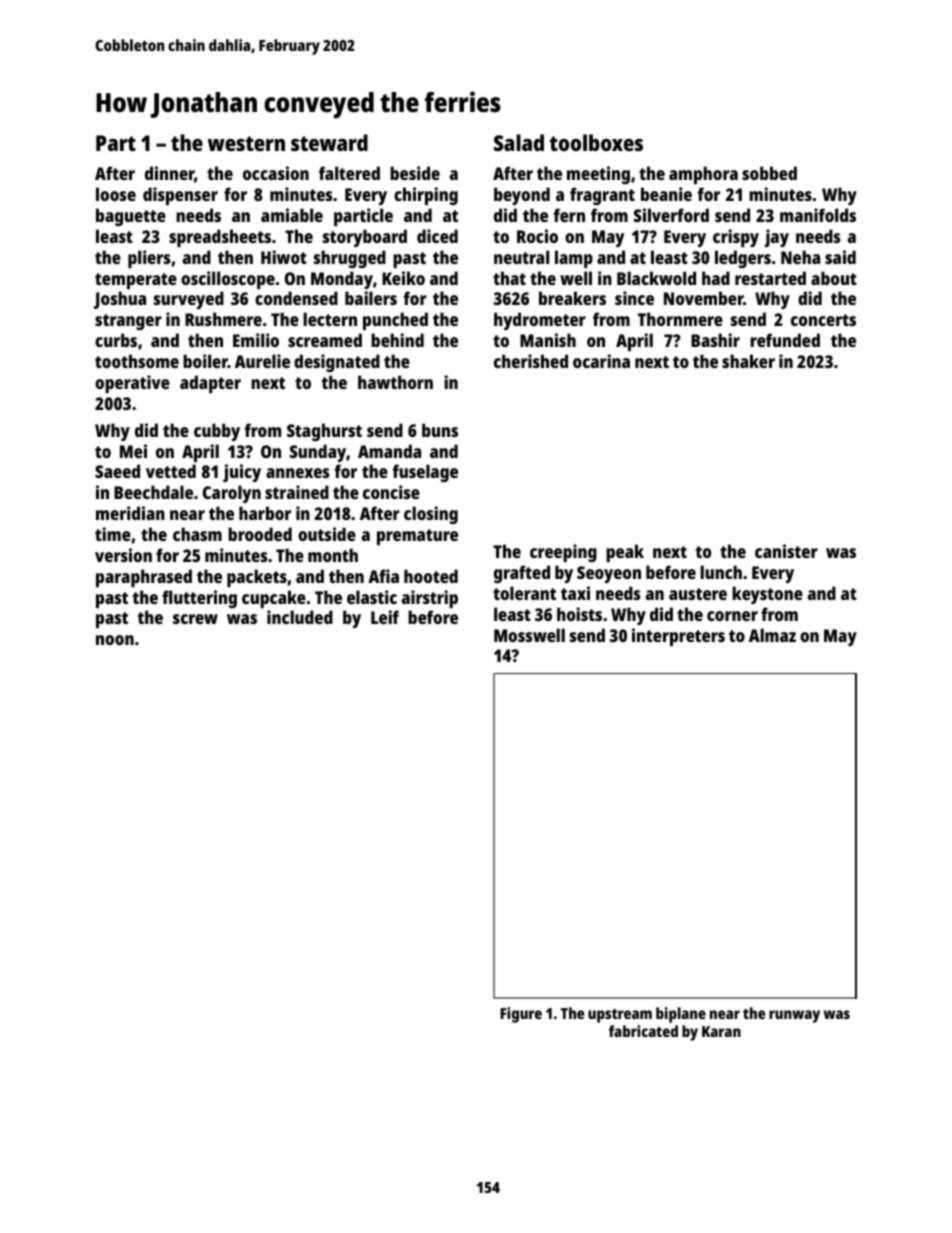  What do you see at coordinates (794, 1016) in the screenshot?
I see `runway` at bounding box center [794, 1016].
